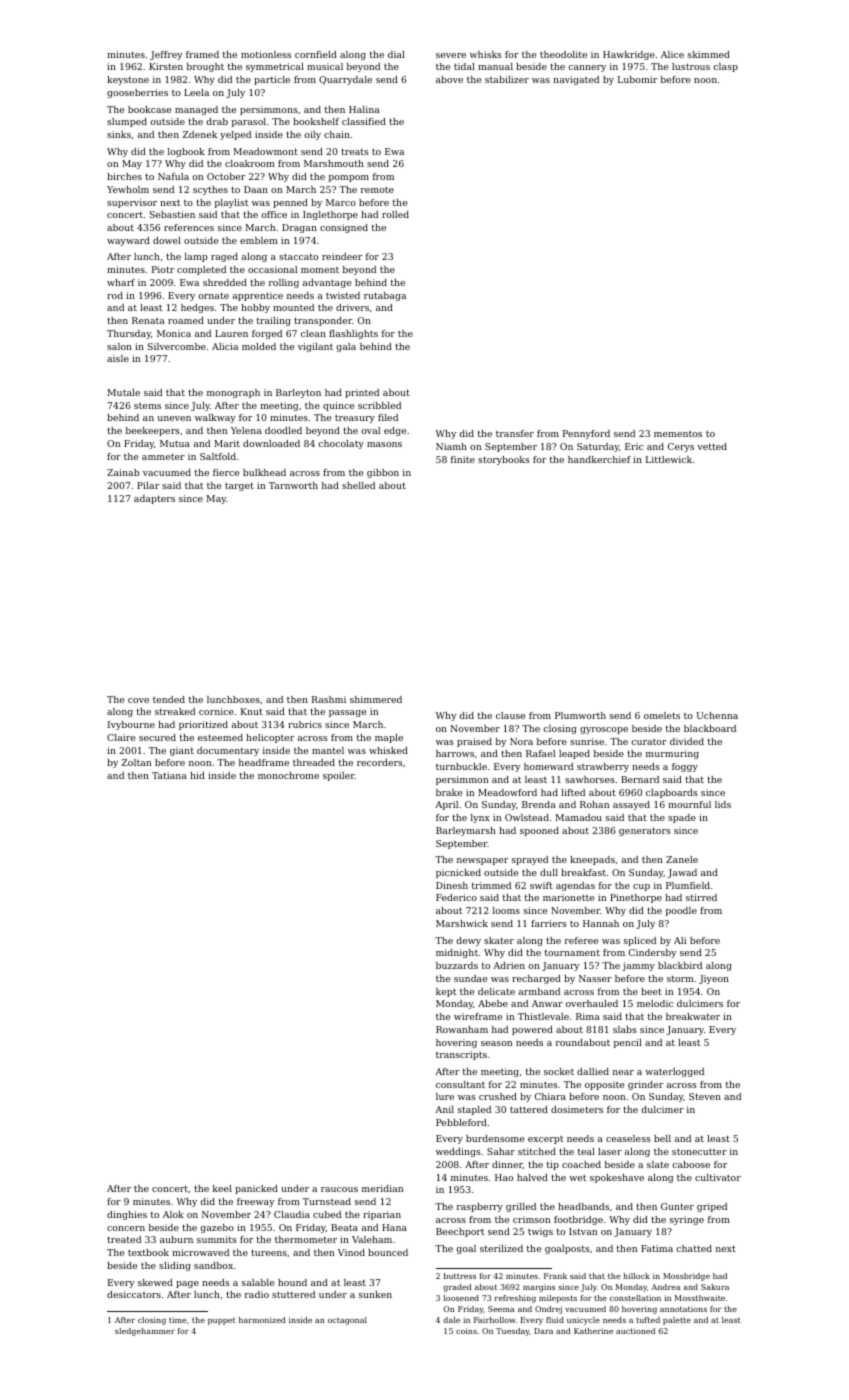 The height and width of the screenshot is (1400, 849). I want to click on leaped, so click(574, 754).
